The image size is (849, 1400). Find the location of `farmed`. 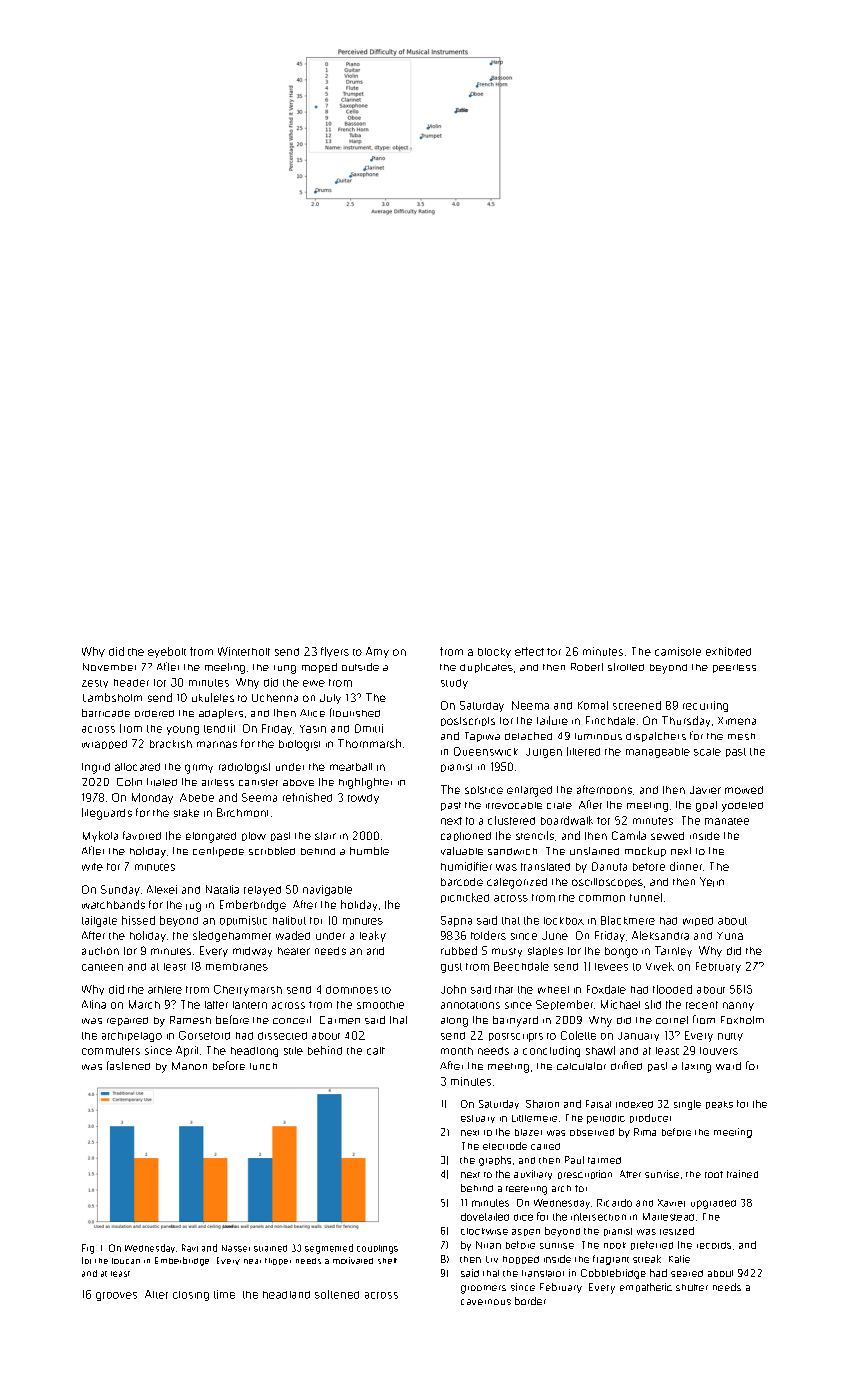

farmed is located at coordinates (604, 1160).
